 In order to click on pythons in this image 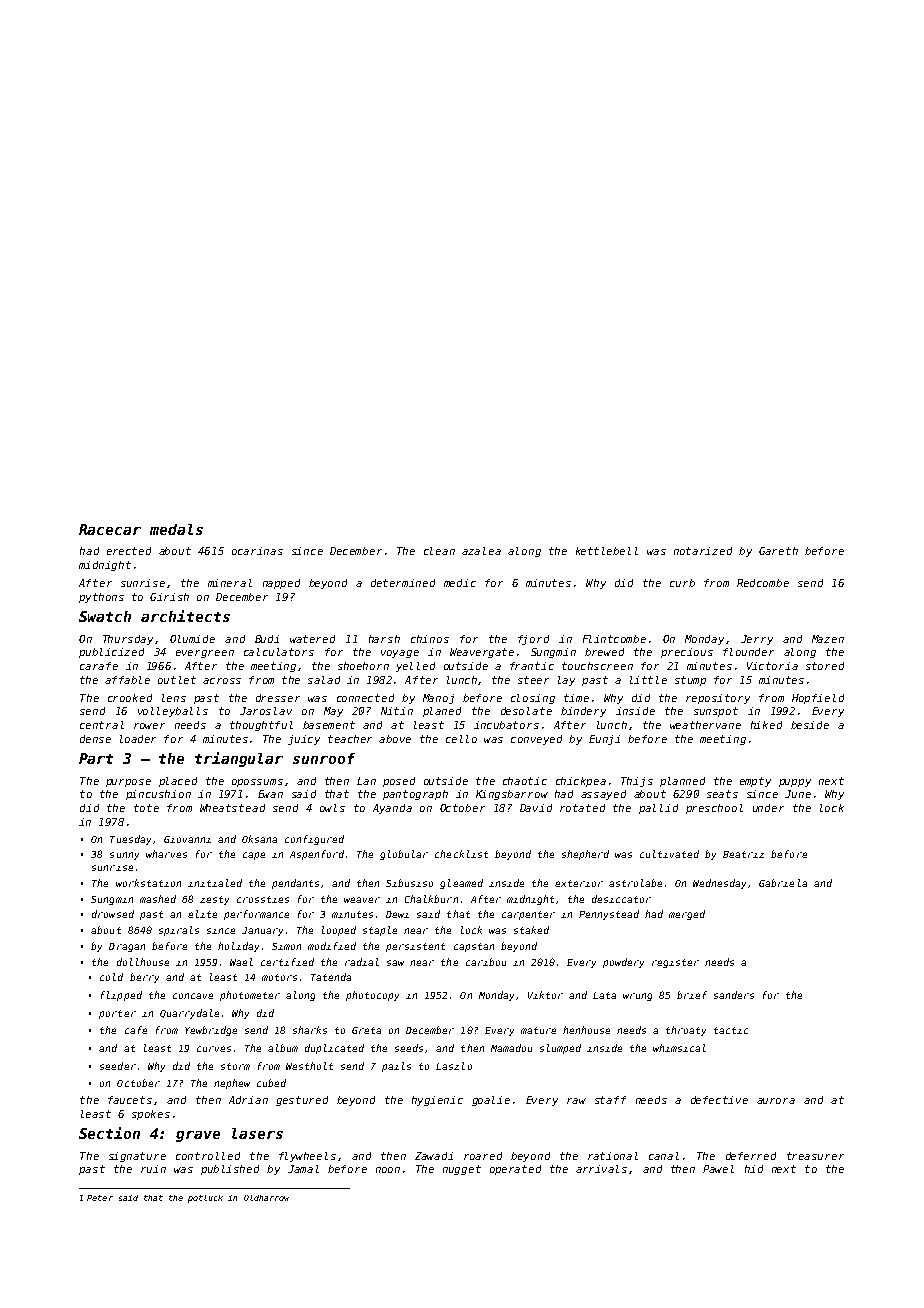, I will do `click(101, 598)`.
